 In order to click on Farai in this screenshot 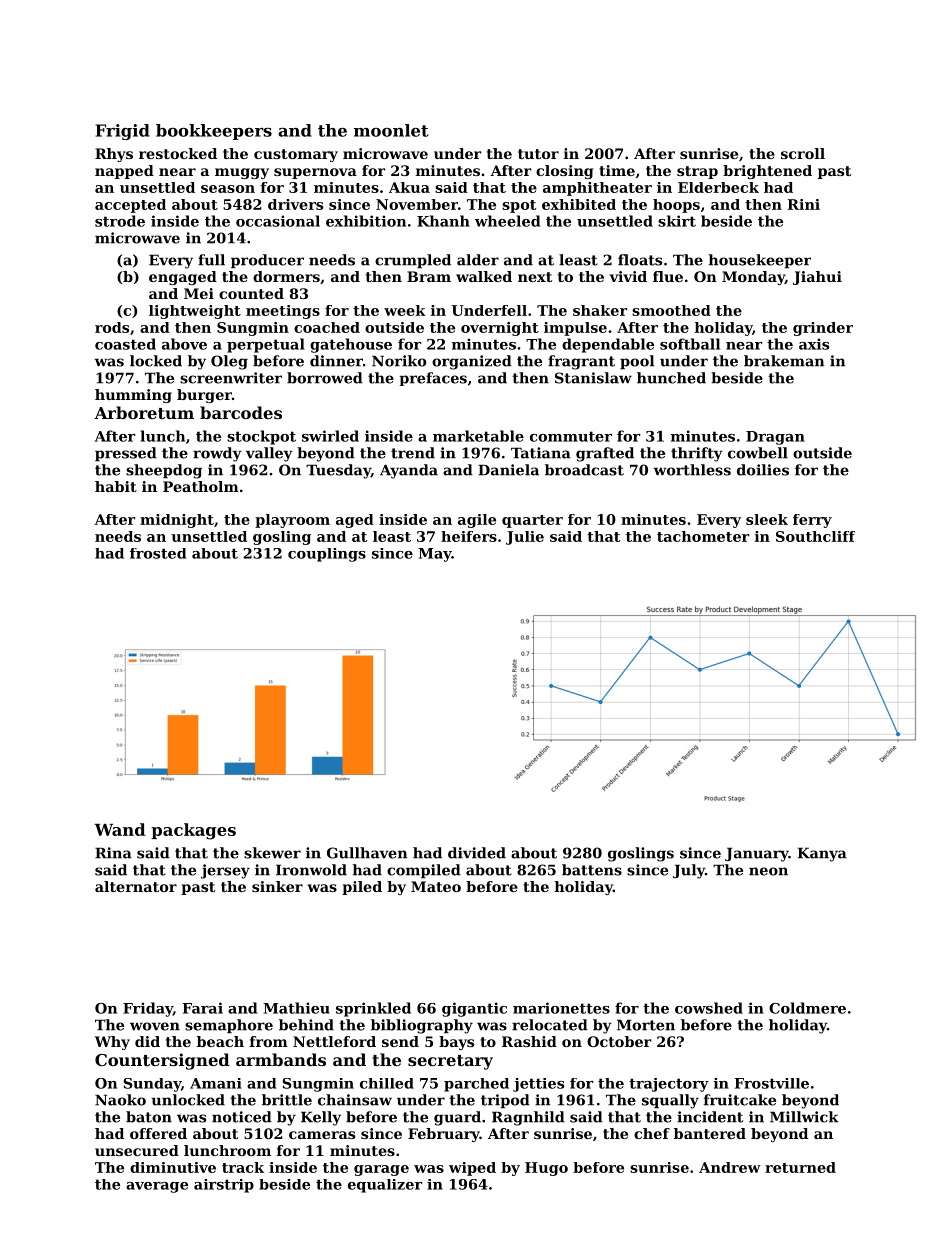, I will do `click(202, 1008)`.
